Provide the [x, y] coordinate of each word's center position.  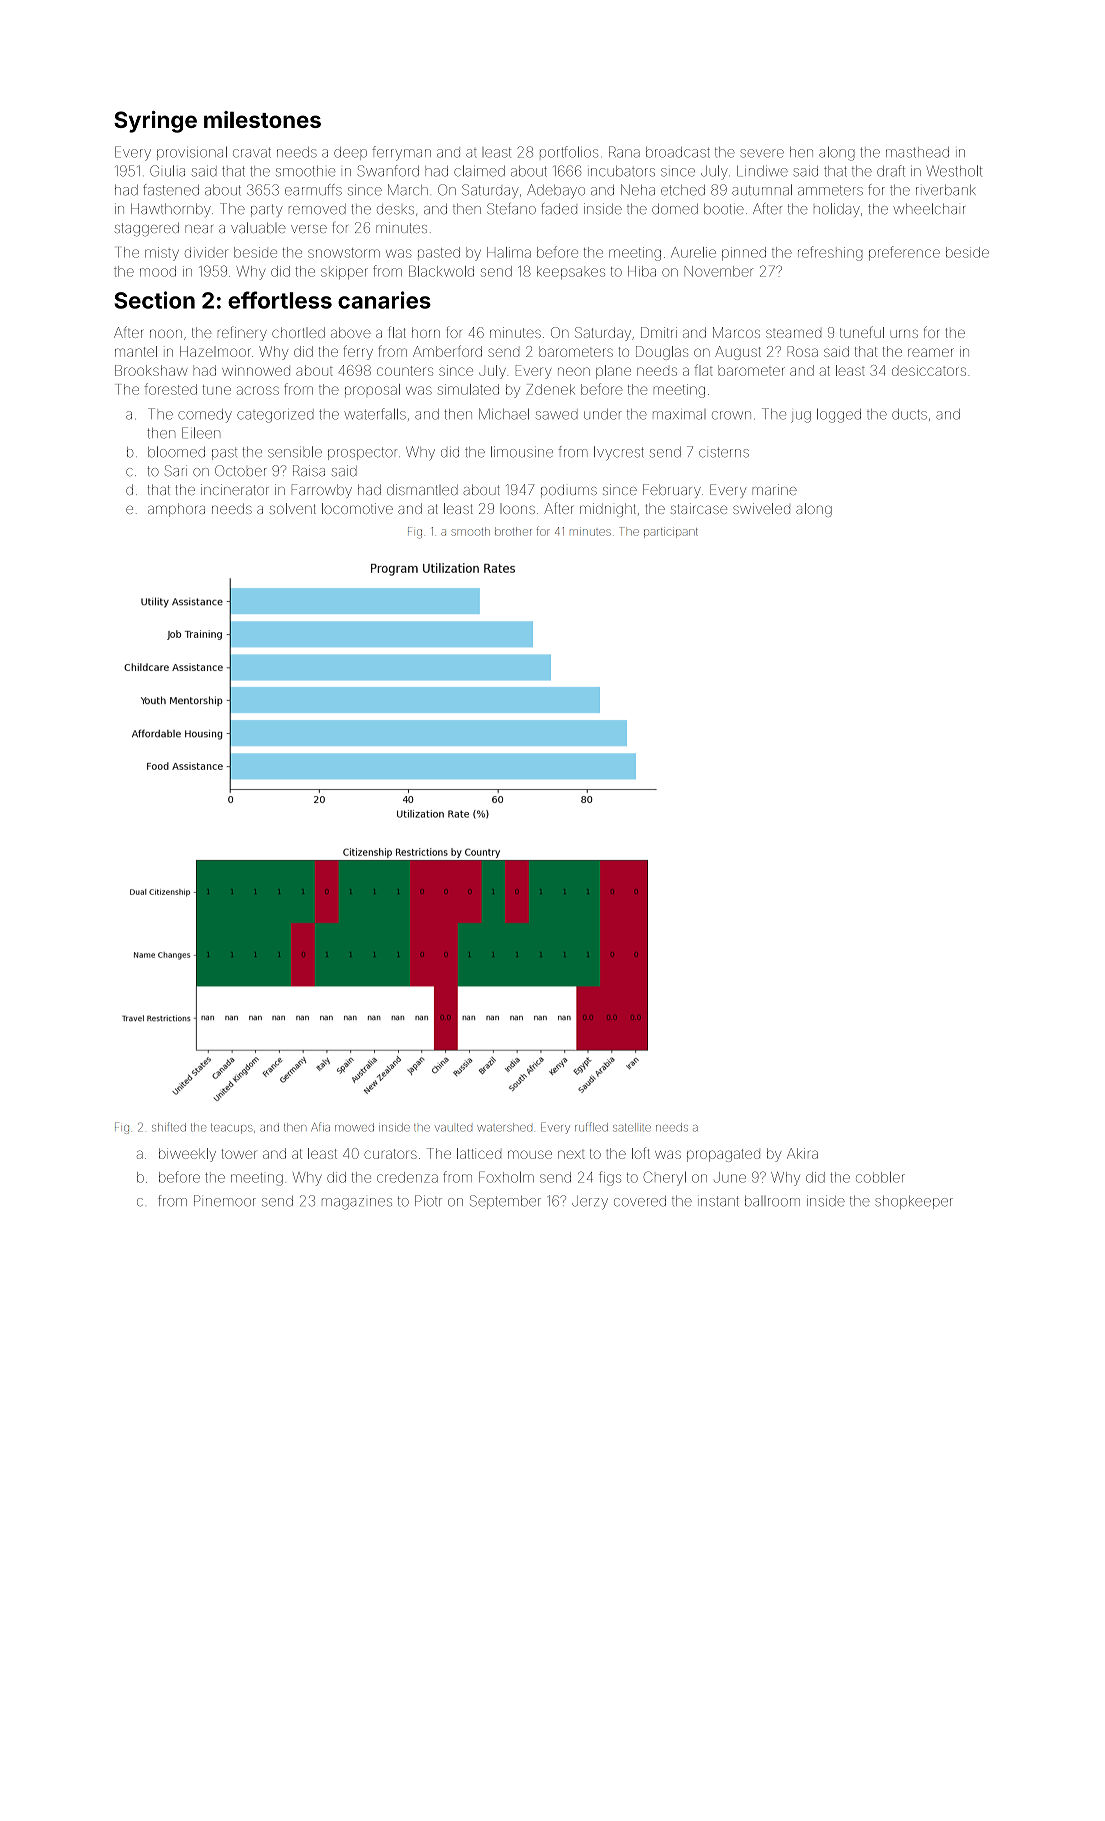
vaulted [453, 1128]
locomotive [357, 508]
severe [762, 153]
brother [513, 531]
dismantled [422, 489]
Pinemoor [225, 1201]
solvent [293, 508]
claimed [479, 171]
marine [775, 489]
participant [671, 533]
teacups [231, 1129]
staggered [147, 229]
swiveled [761, 508]
